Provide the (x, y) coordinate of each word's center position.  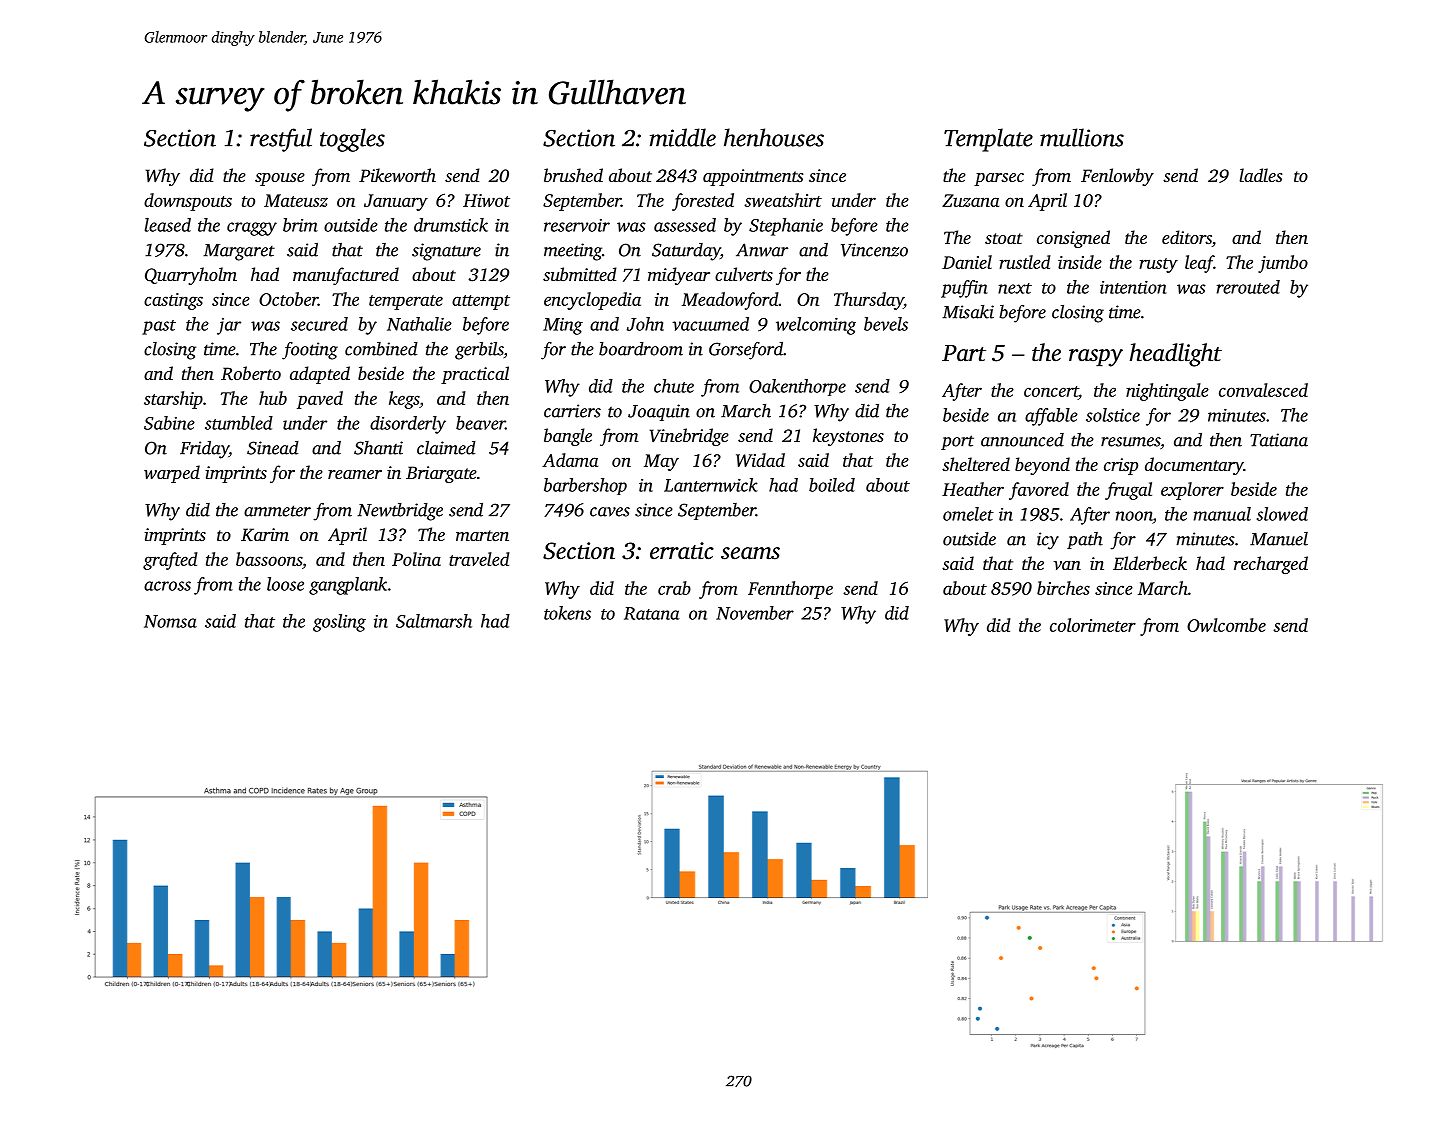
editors (1187, 238)
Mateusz (296, 200)
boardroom (641, 349)
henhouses (774, 137)
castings (173, 301)
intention (1133, 287)
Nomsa (170, 621)
